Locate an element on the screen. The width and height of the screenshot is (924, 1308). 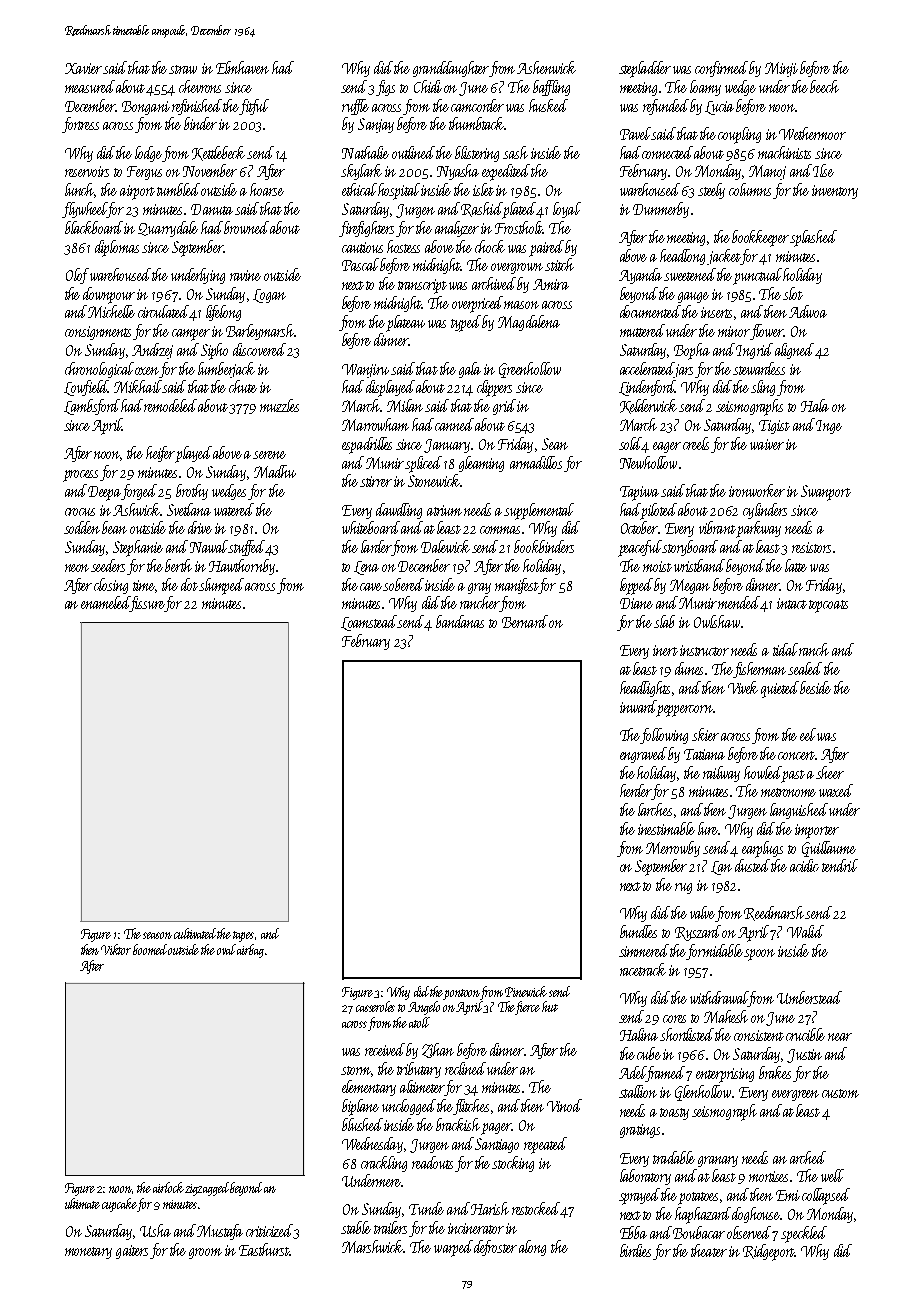
November is located at coordinates (210, 170).
